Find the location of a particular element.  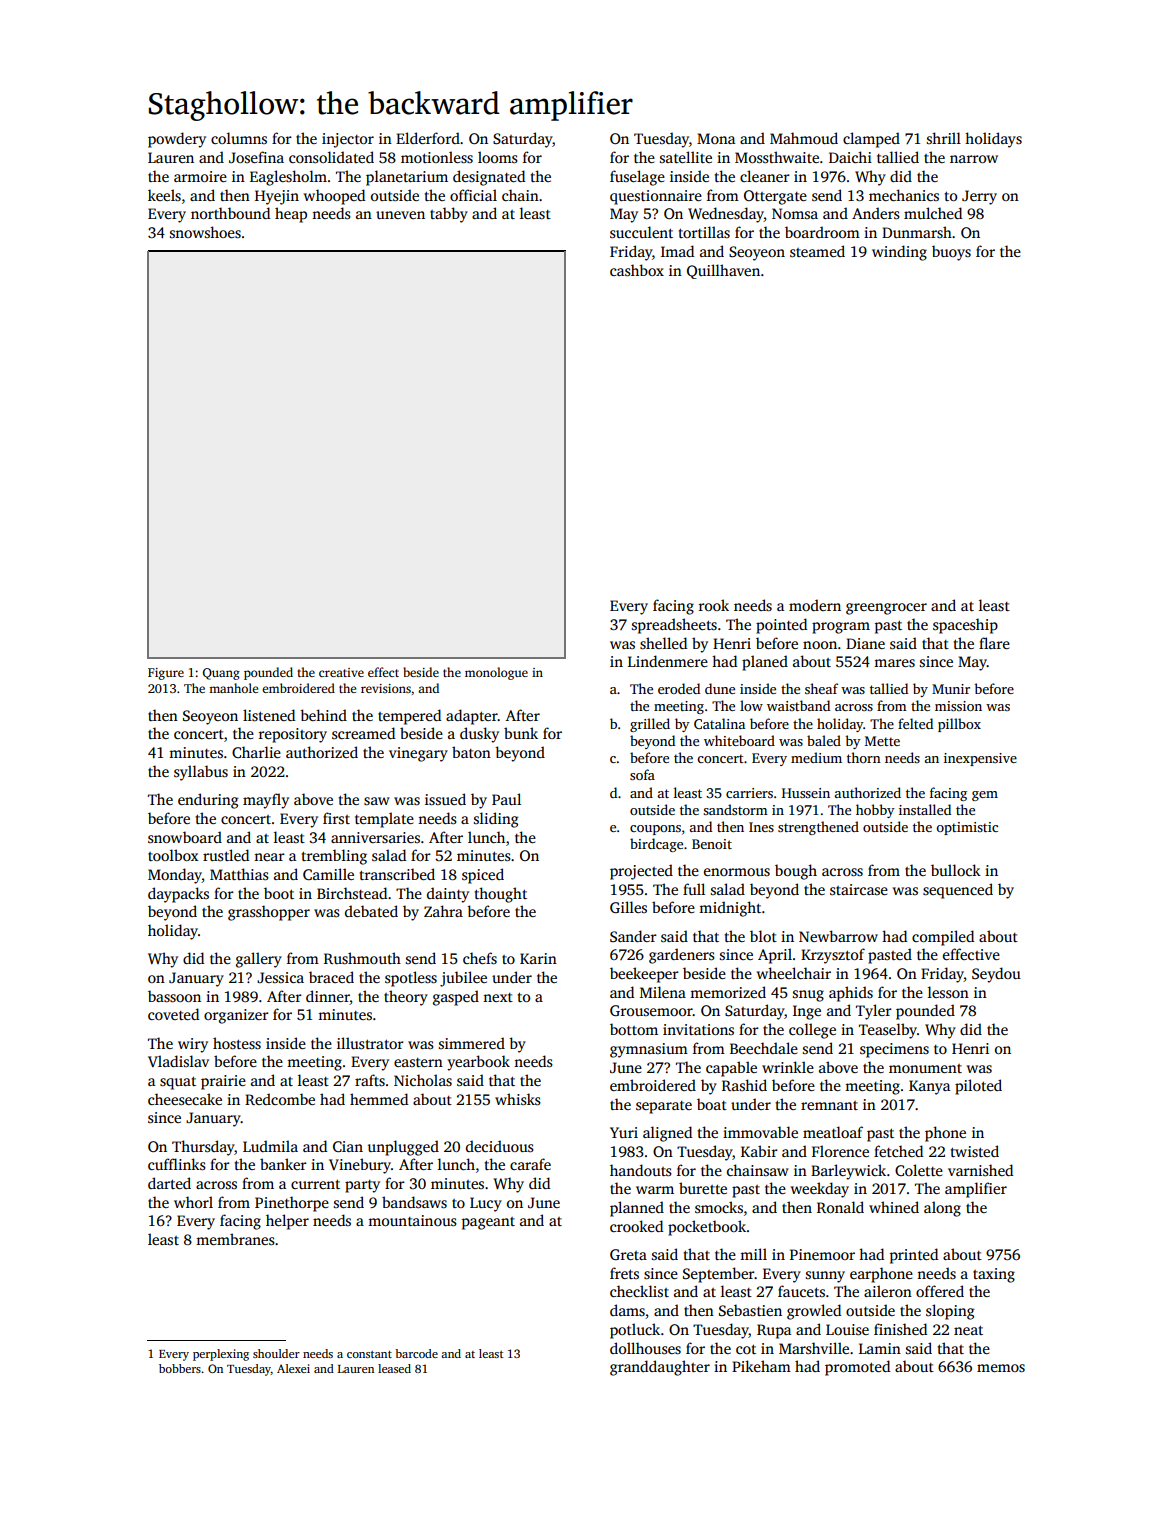

fuselage is located at coordinates (637, 178).
